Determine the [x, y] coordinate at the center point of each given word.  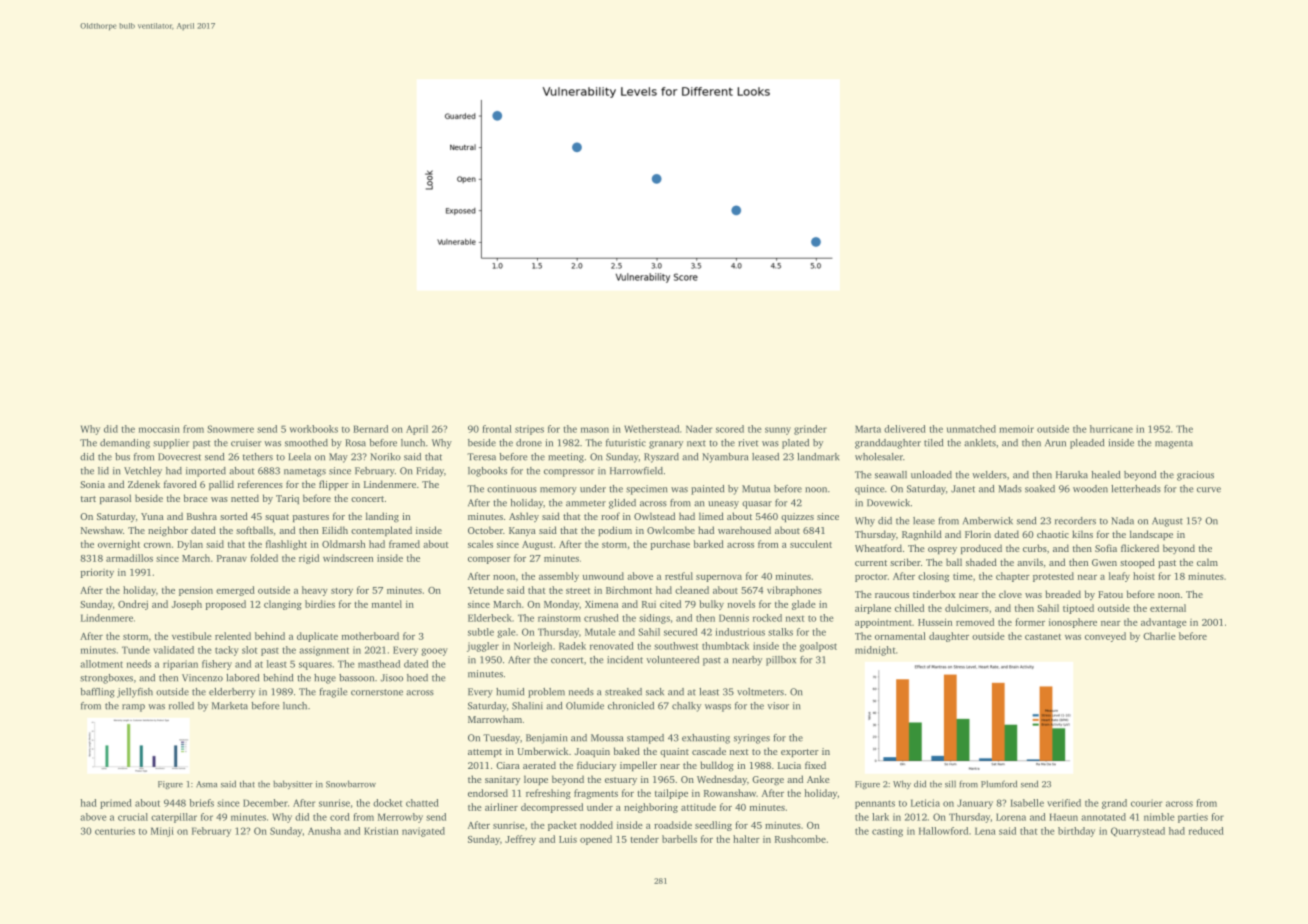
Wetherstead [651, 429]
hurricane [1111, 429]
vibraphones [794, 591]
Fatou [1110, 594]
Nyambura [725, 458]
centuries [115, 831]
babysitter [293, 784]
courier [1146, 803]
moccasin [159, 429]
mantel [387, 604]
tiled [933, 443]
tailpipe [671, 794]
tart [88, 499]
